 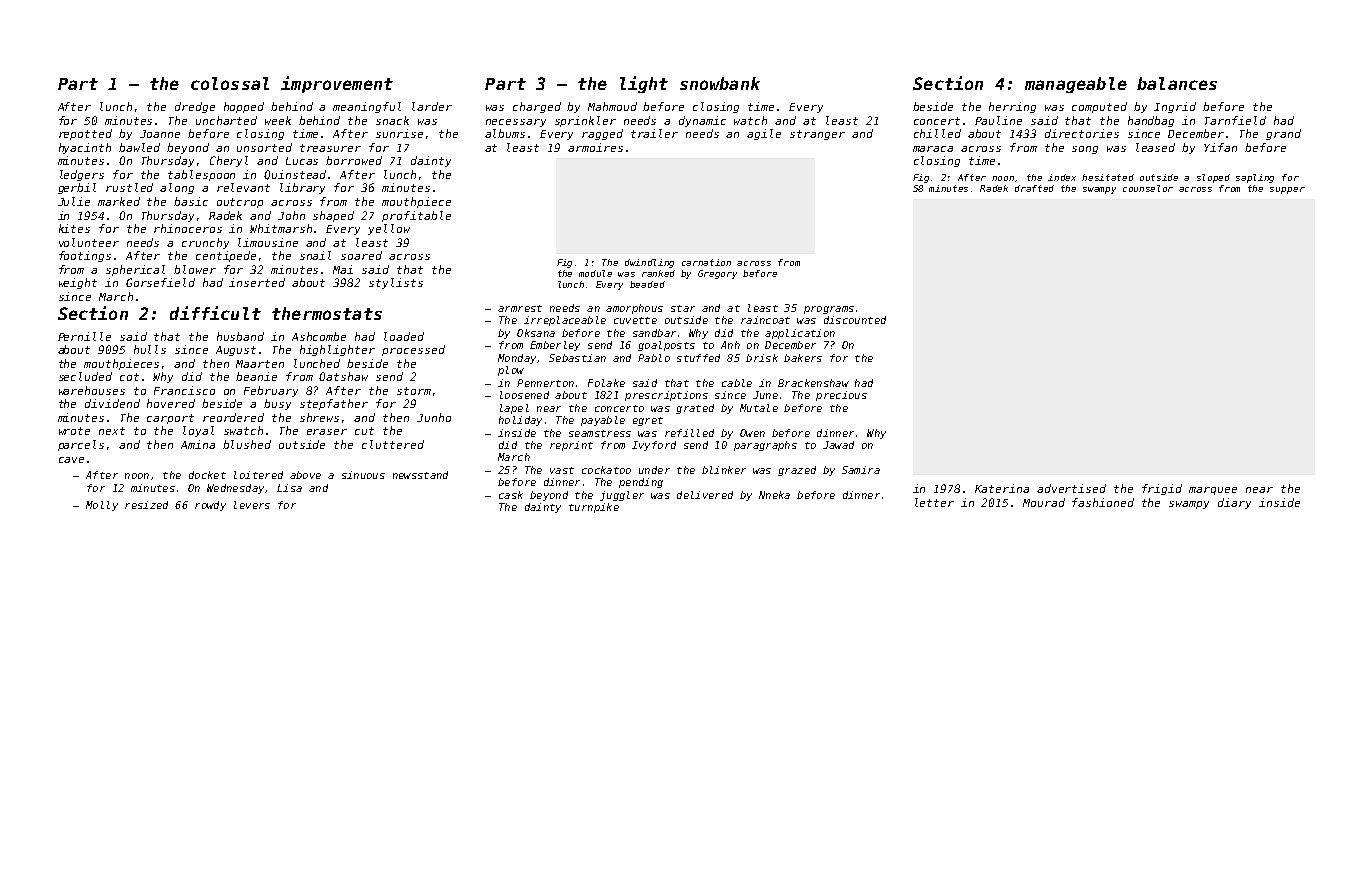 What do you see at coordinates (800, 334) in the document?
I see `application` at bounding box center [800, 334].
